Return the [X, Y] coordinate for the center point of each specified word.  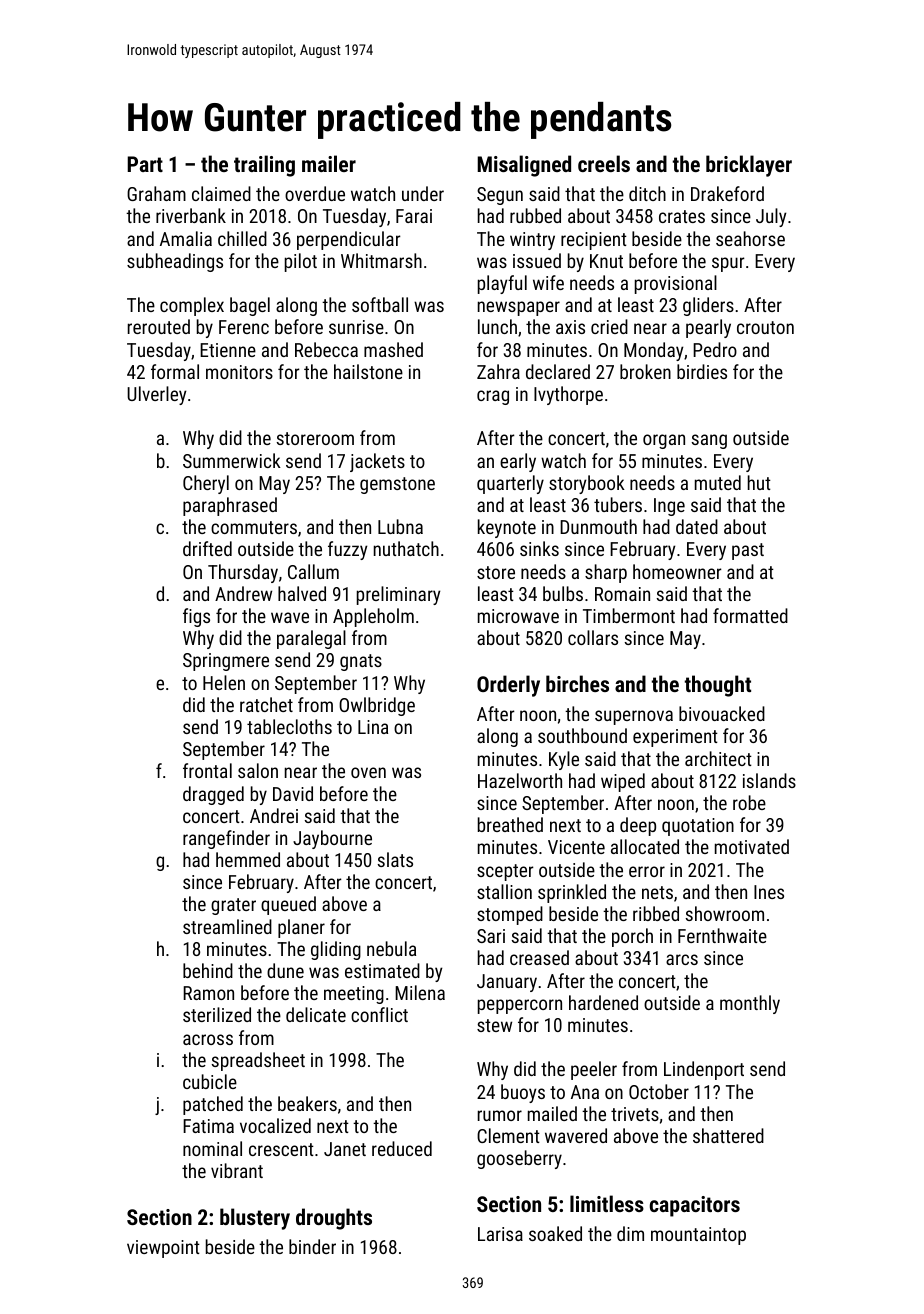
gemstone [397, 485]
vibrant [237, 1170]
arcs [682, 959]
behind [208, 970]
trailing [264, 166]
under [423, 193]
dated [697, 526]
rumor [500, 1115]
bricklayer [749, 166]
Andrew [243, 593]
